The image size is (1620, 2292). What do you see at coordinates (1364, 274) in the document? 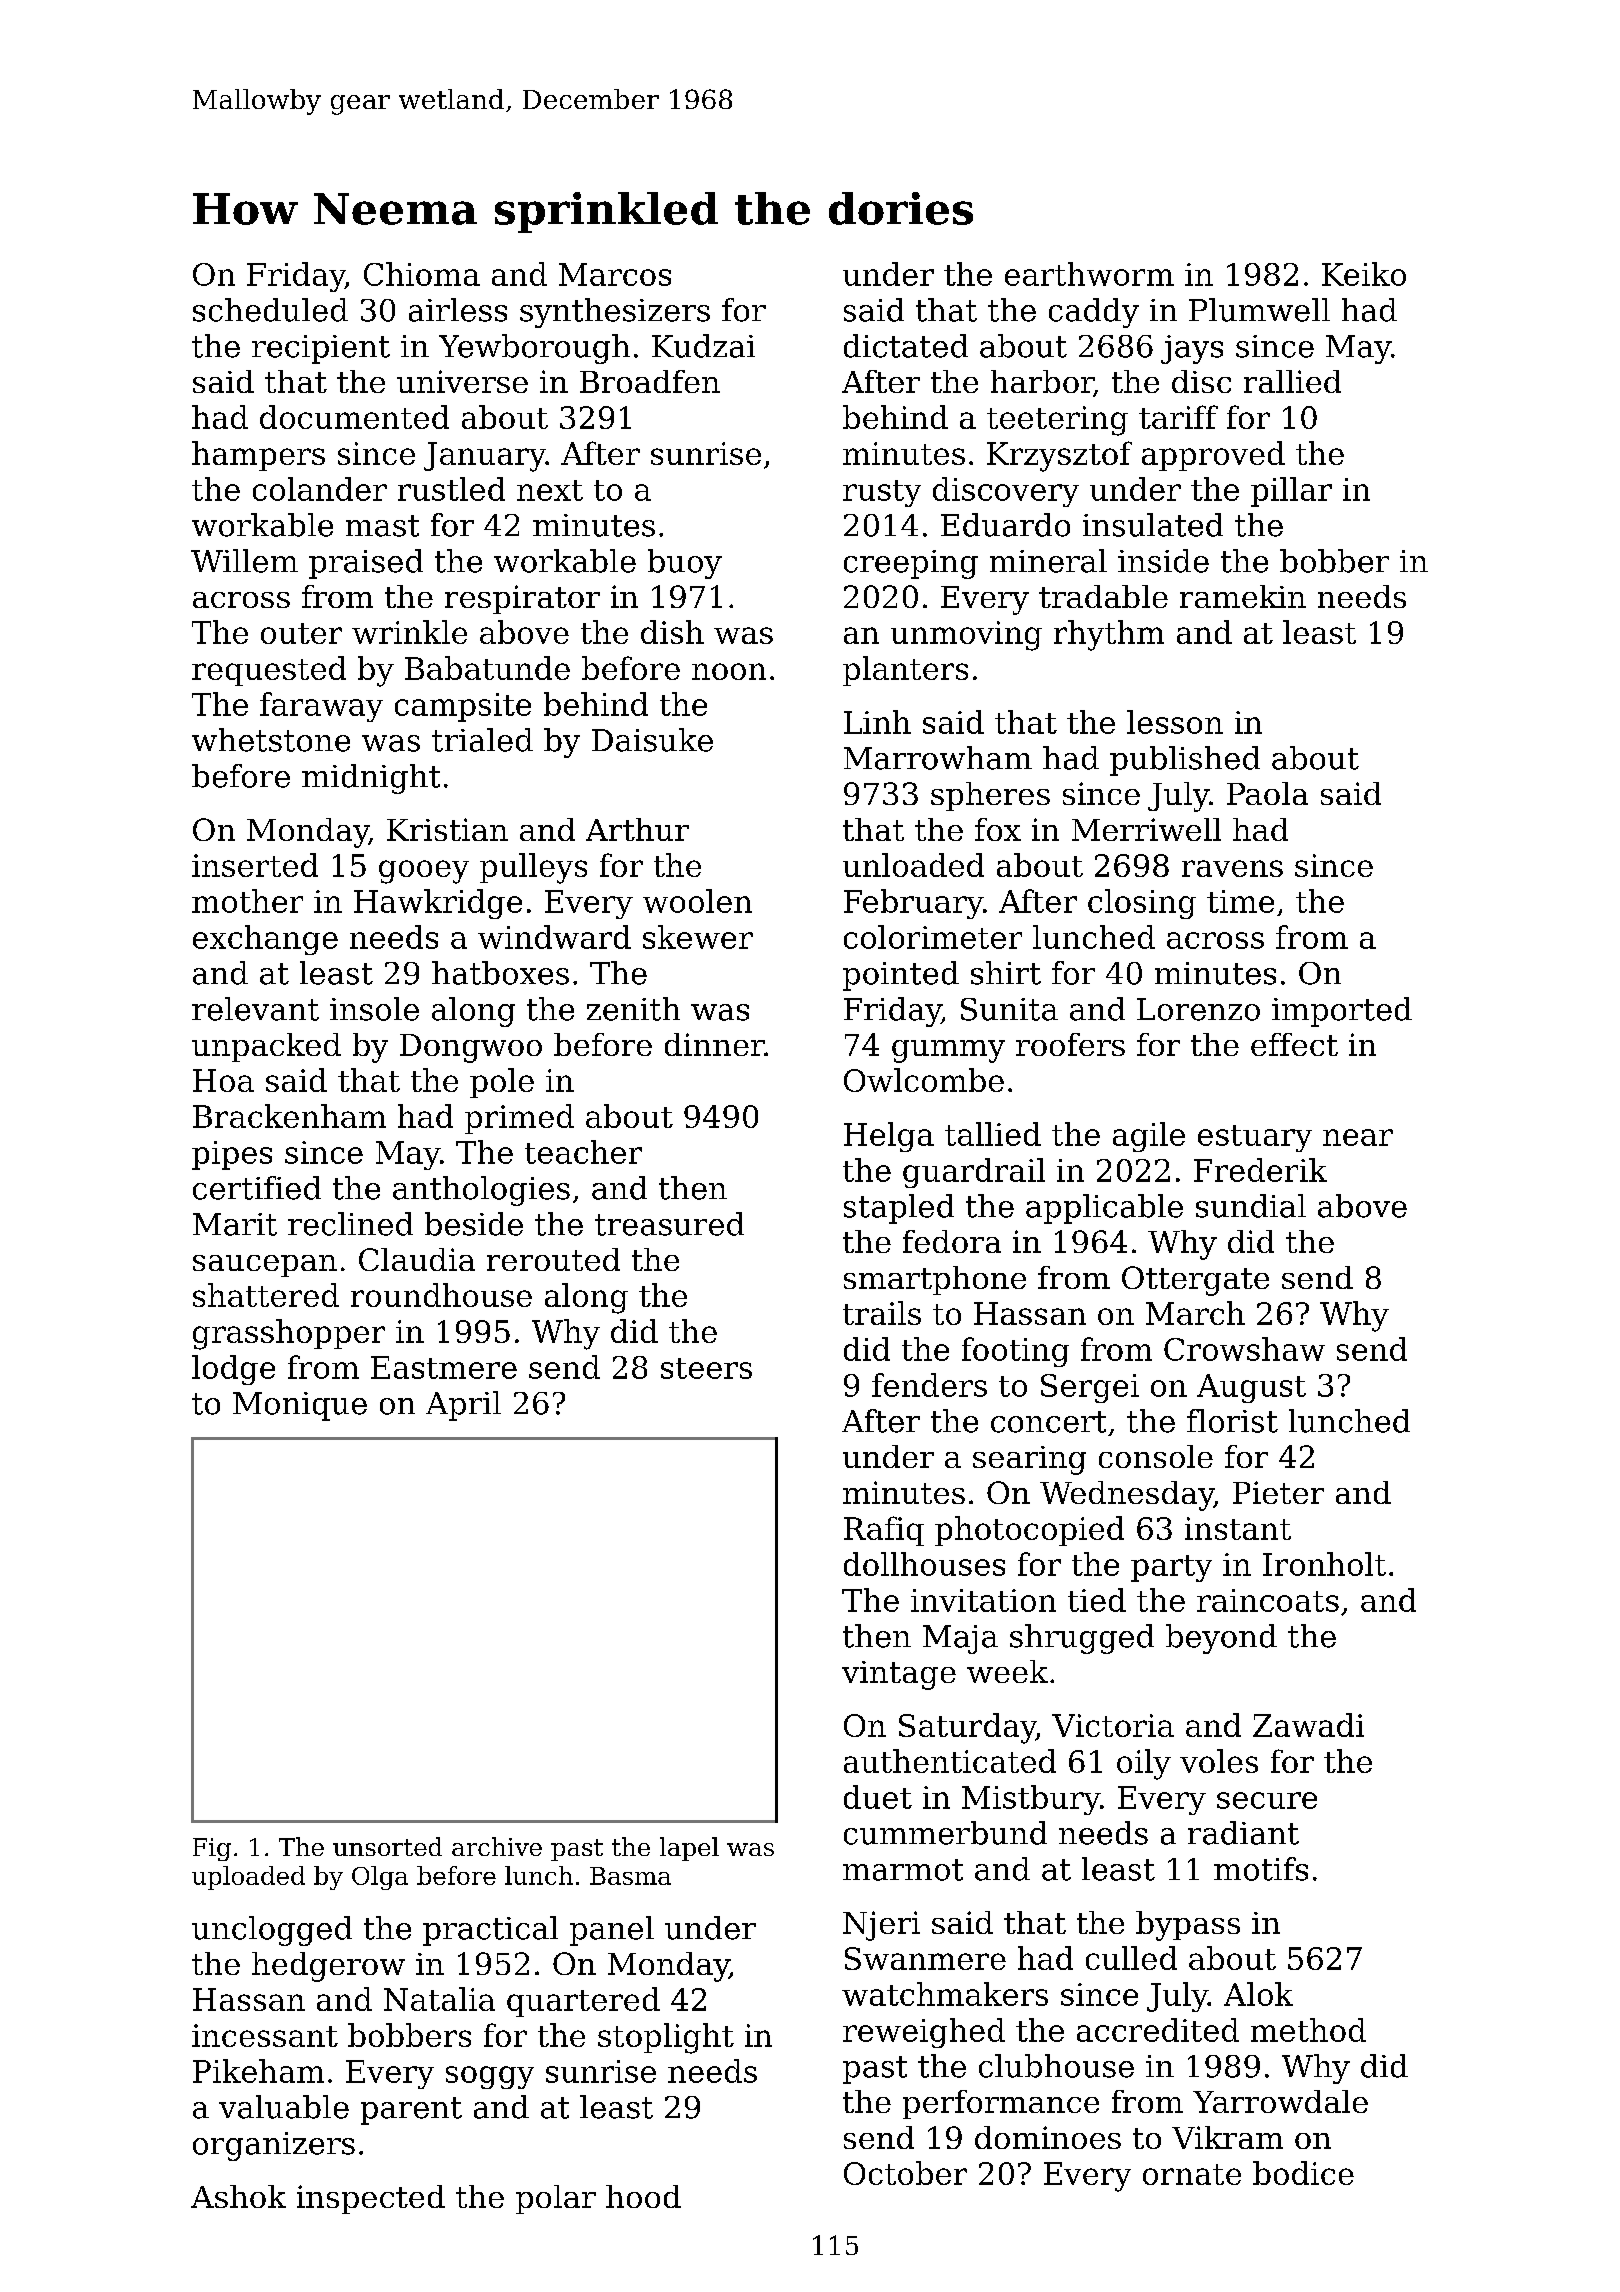
I see `Keiko` at bounding box center [1364, 274].
